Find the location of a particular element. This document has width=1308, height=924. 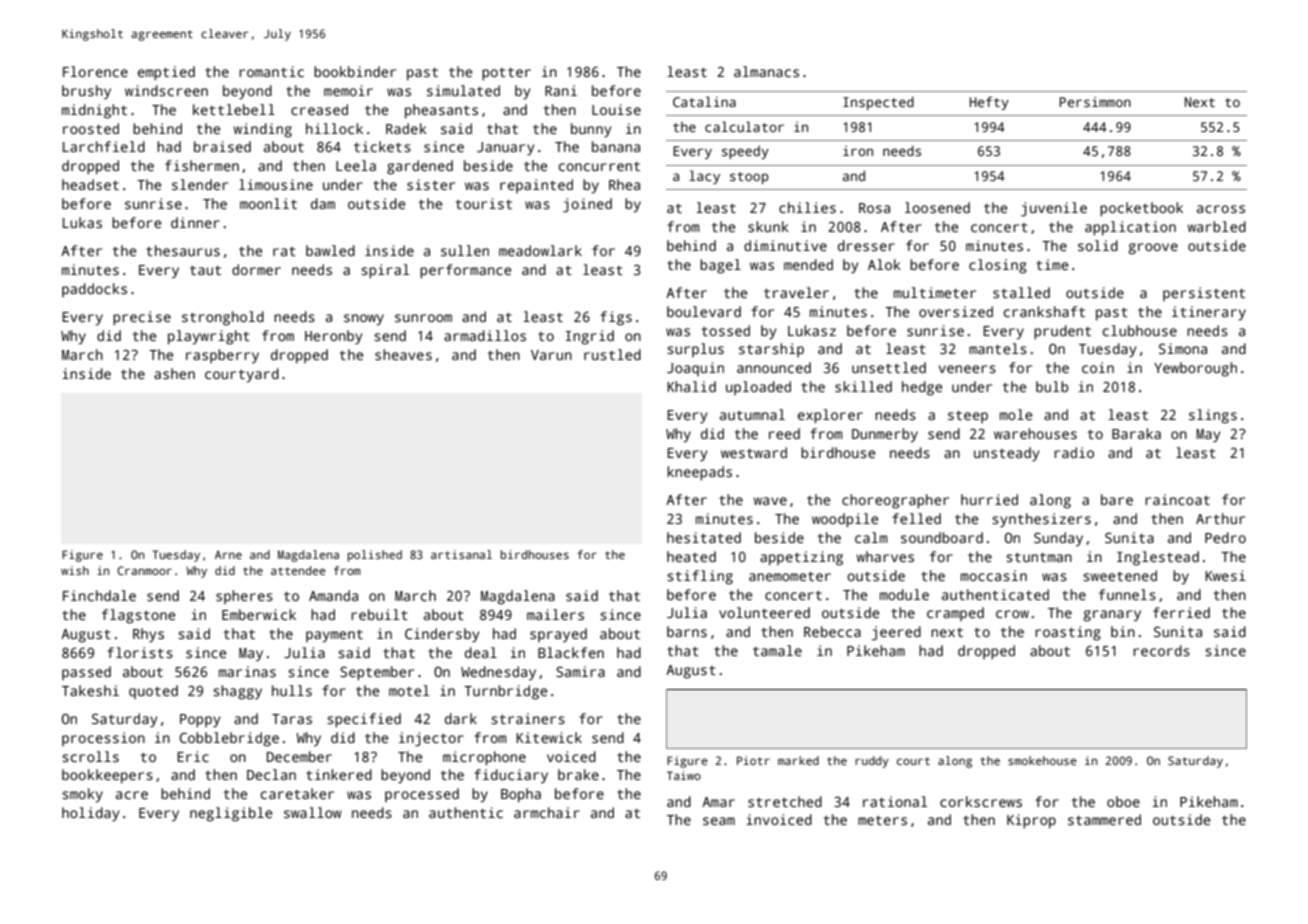

romantic is located at coordinates (271, 71).
